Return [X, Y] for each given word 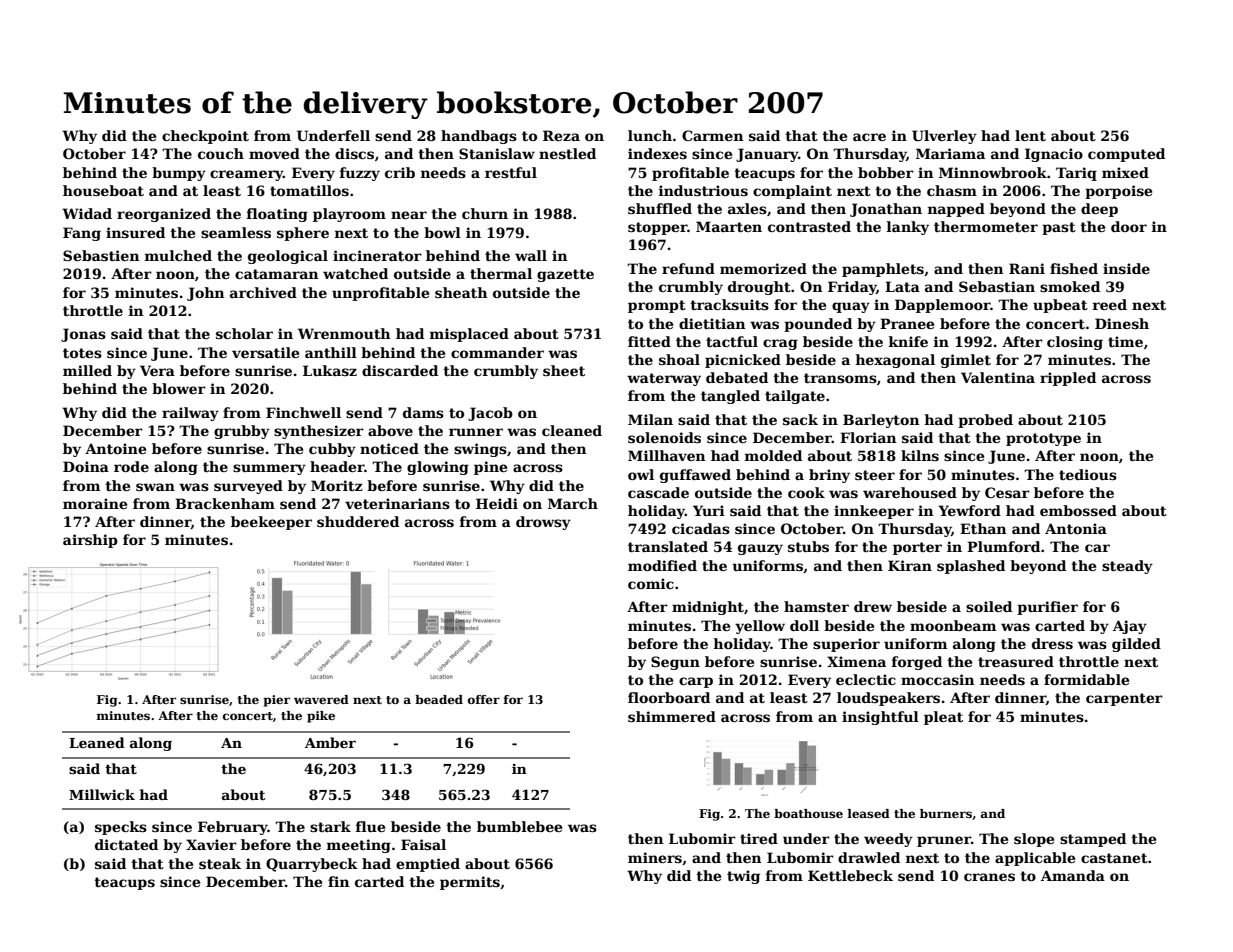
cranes [989, 877]
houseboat [103, 190]
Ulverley [944, 137]
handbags [479, 137]
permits [470, 883]
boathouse [808, 813]
